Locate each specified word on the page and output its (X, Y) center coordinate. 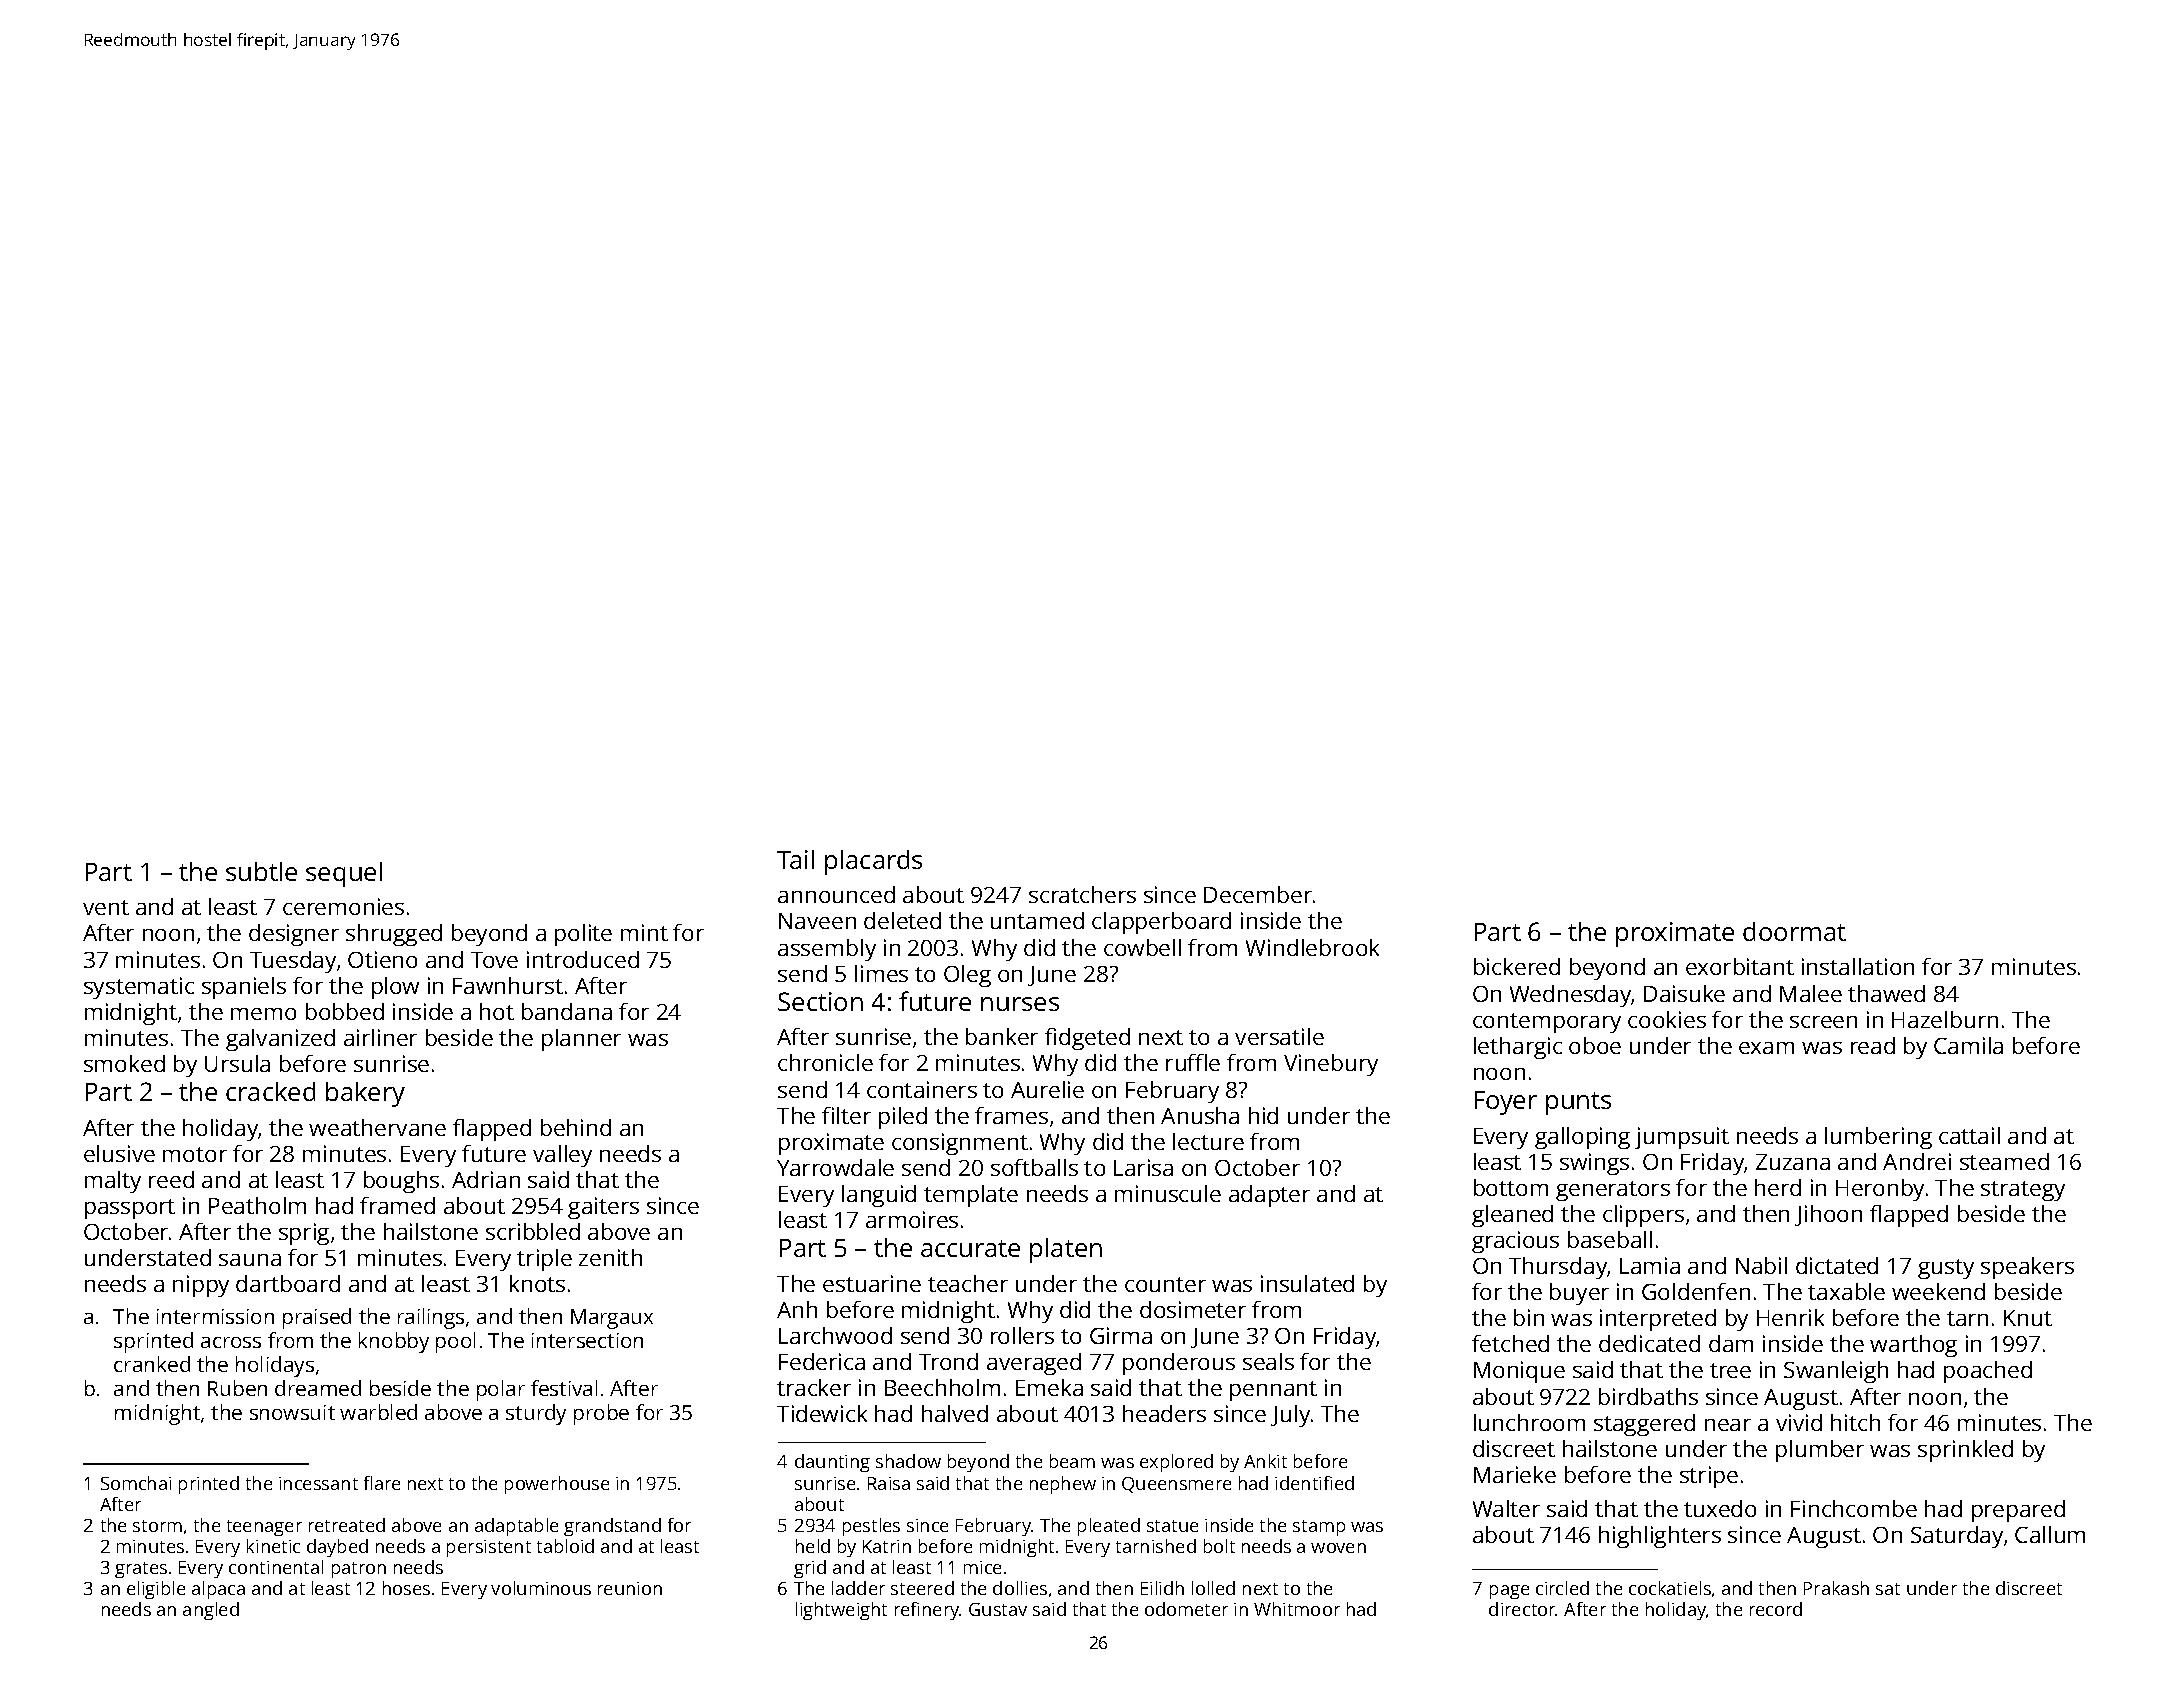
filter (846, 1115)
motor (195, 1154)
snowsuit (292, 1412)
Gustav (998, 1609)
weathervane (377, 1127)
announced (836, 894)
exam (1766, 1048)
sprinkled (1965, 1451)
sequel (344, 874)
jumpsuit (1682, 1138)
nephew (1063, 1485)
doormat (1794, 931)
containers (922, 1089)
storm (157, 1526)
